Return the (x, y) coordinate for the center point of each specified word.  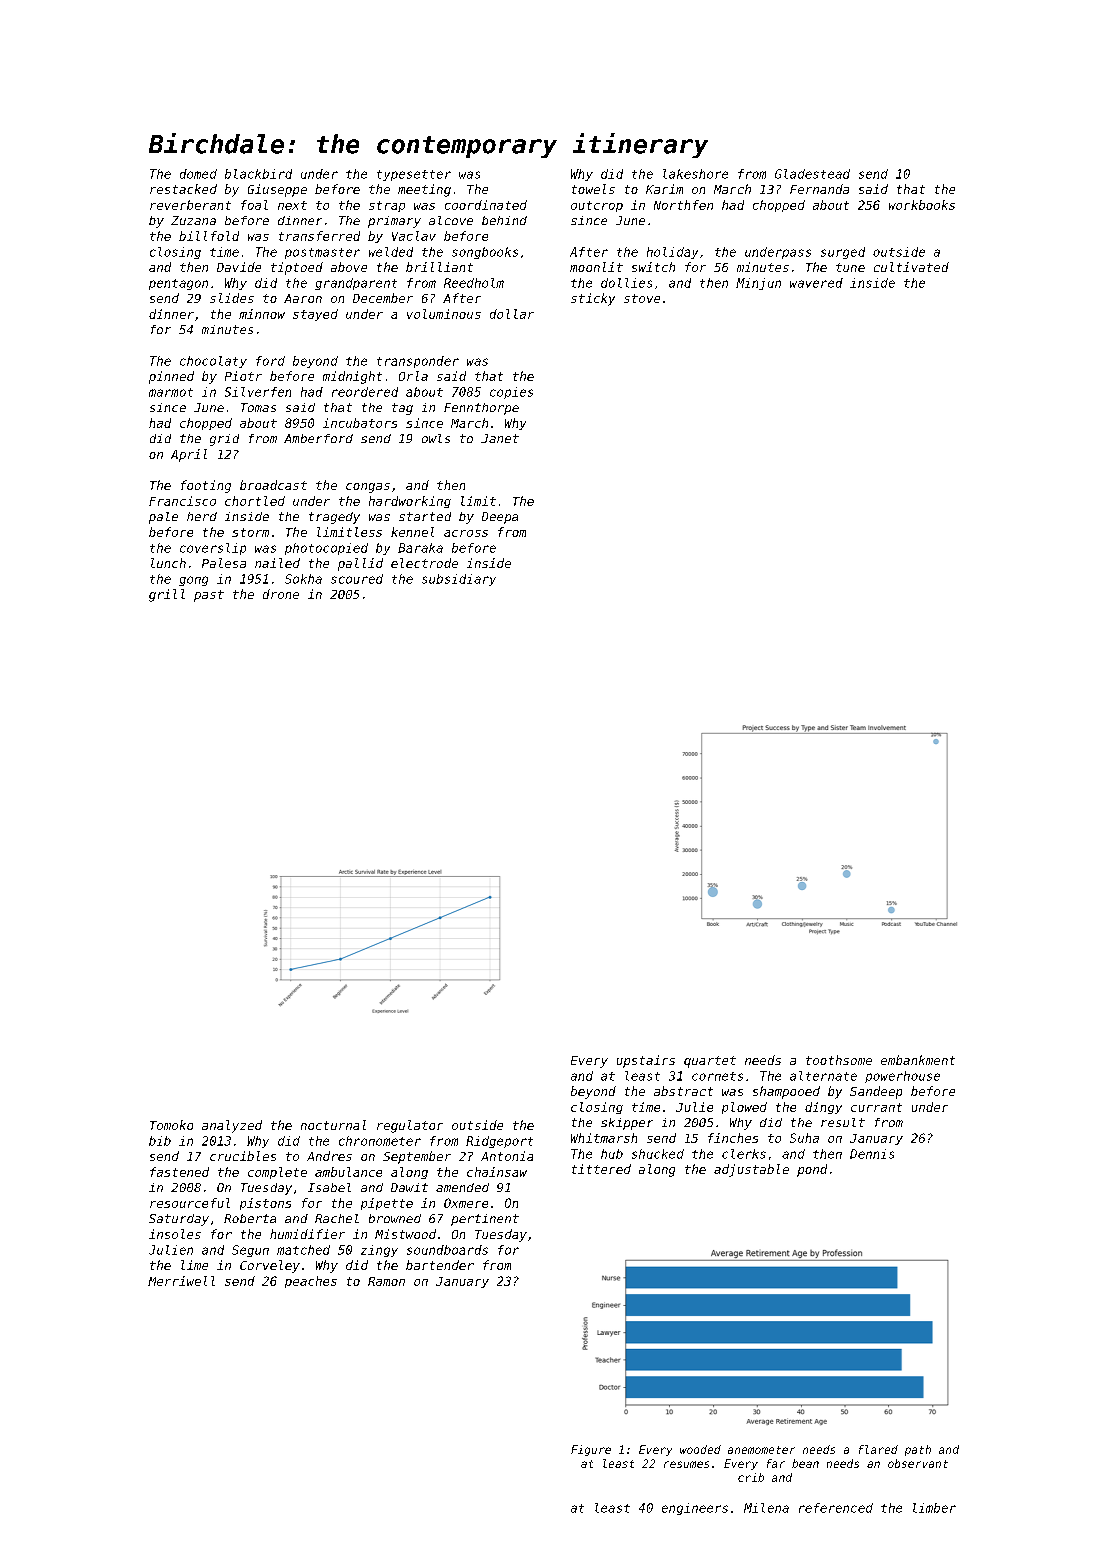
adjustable (751, 1170)
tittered (601, 1169)
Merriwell (181, 1281)
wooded (700, 1449)
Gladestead (812, 174)
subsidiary (459, 580)
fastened (179, 1172)
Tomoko (171, 1125)
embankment (918, 1060)
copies (511, 393)
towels (593, 189)
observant (918, 1463)
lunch (168, 563)
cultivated (911, 267)
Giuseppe (277, 190)
